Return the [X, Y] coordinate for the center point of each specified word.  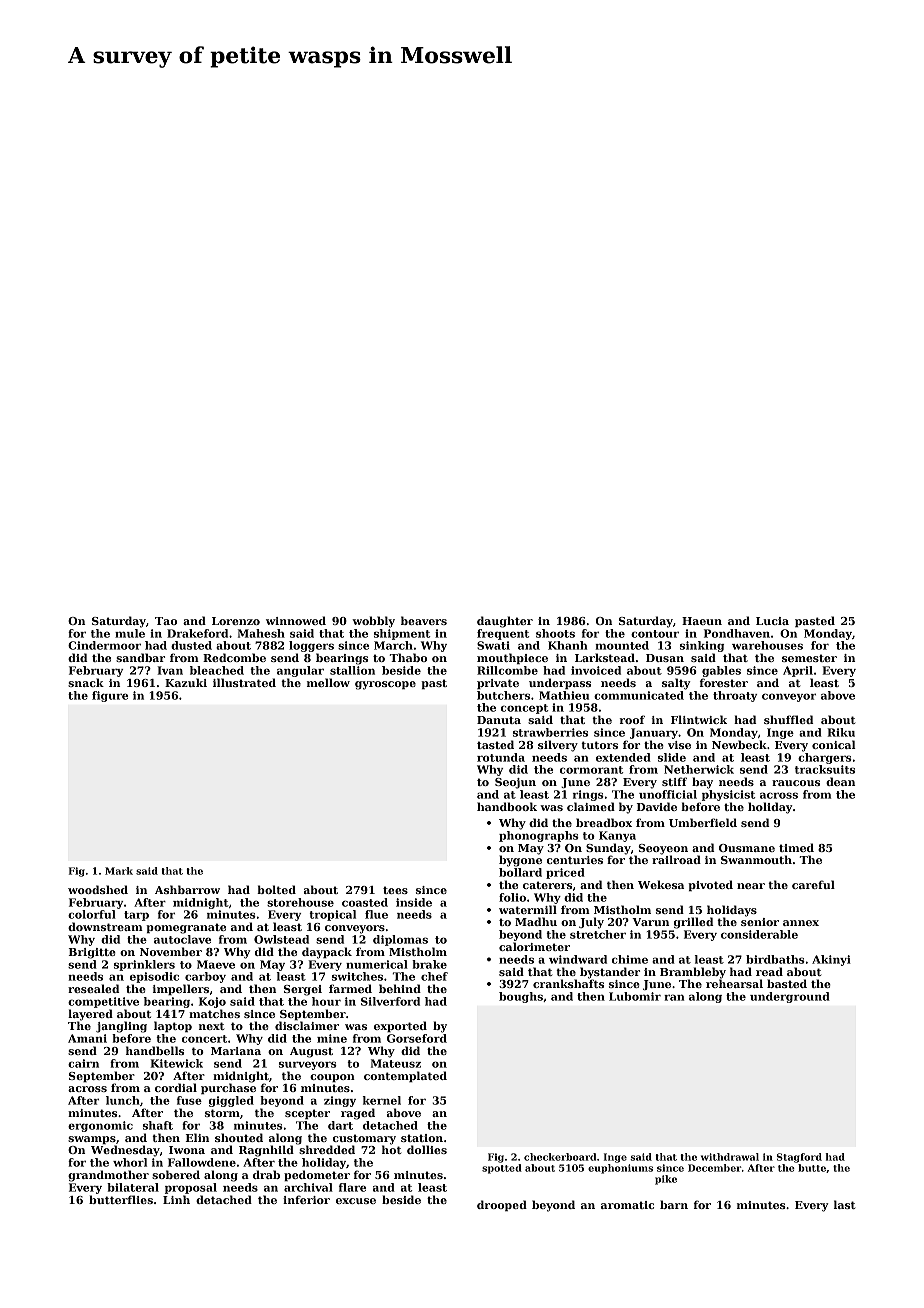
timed [796, 847]
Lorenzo [236, 621]
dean [840, 781]
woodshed [98, 889]
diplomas [400, 940]
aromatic [627, 1205]
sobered [176, 1174]
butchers [503, 695]
